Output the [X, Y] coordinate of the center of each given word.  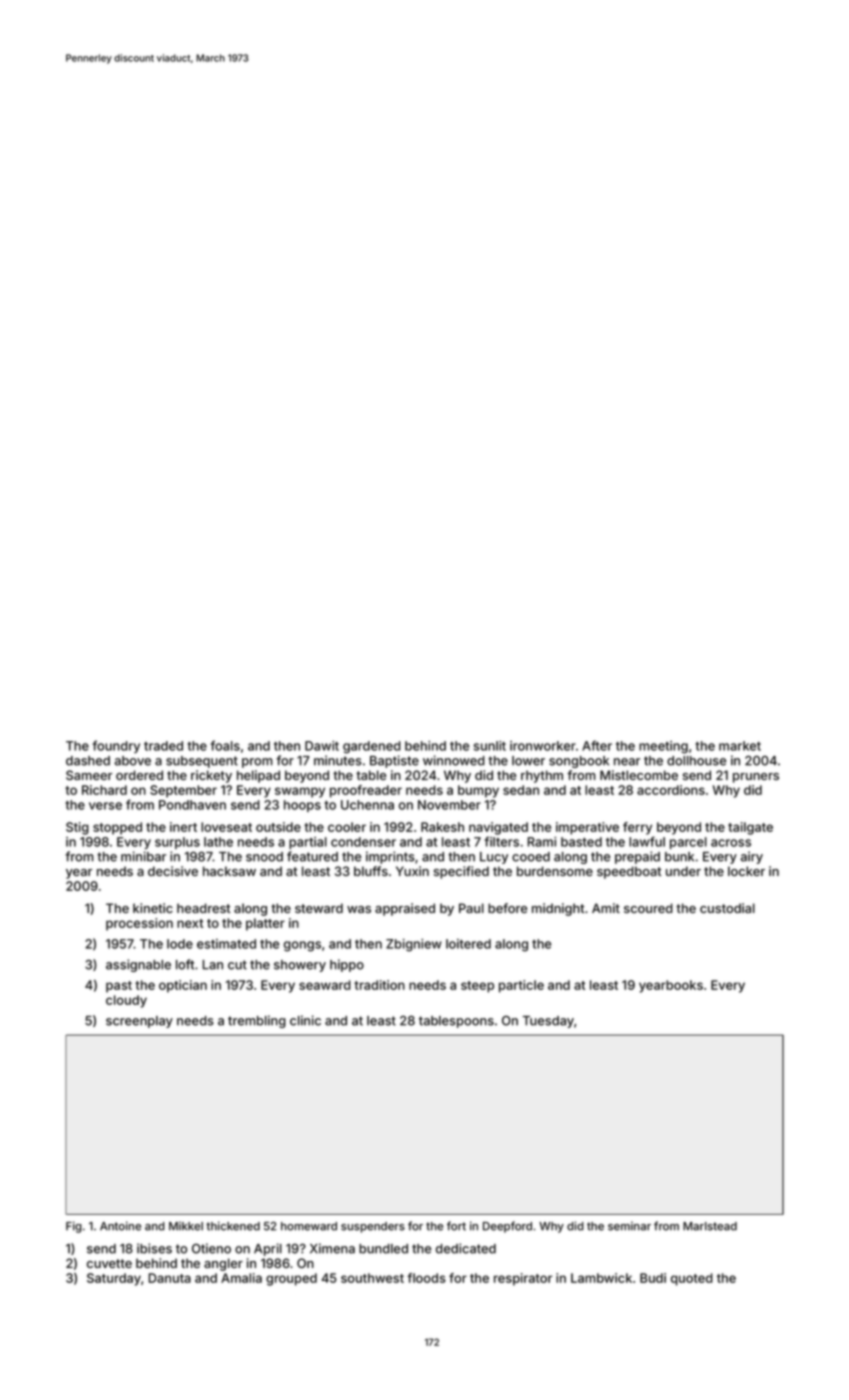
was [359, 909]
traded [163, 746]
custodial [727, 908]
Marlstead [710, 1226]
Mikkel [186, 1226]
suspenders [373, 1227]
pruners [756, 778]
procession [139, 924]
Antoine [120, 1226]
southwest [372, 1278]
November [449, 805]
